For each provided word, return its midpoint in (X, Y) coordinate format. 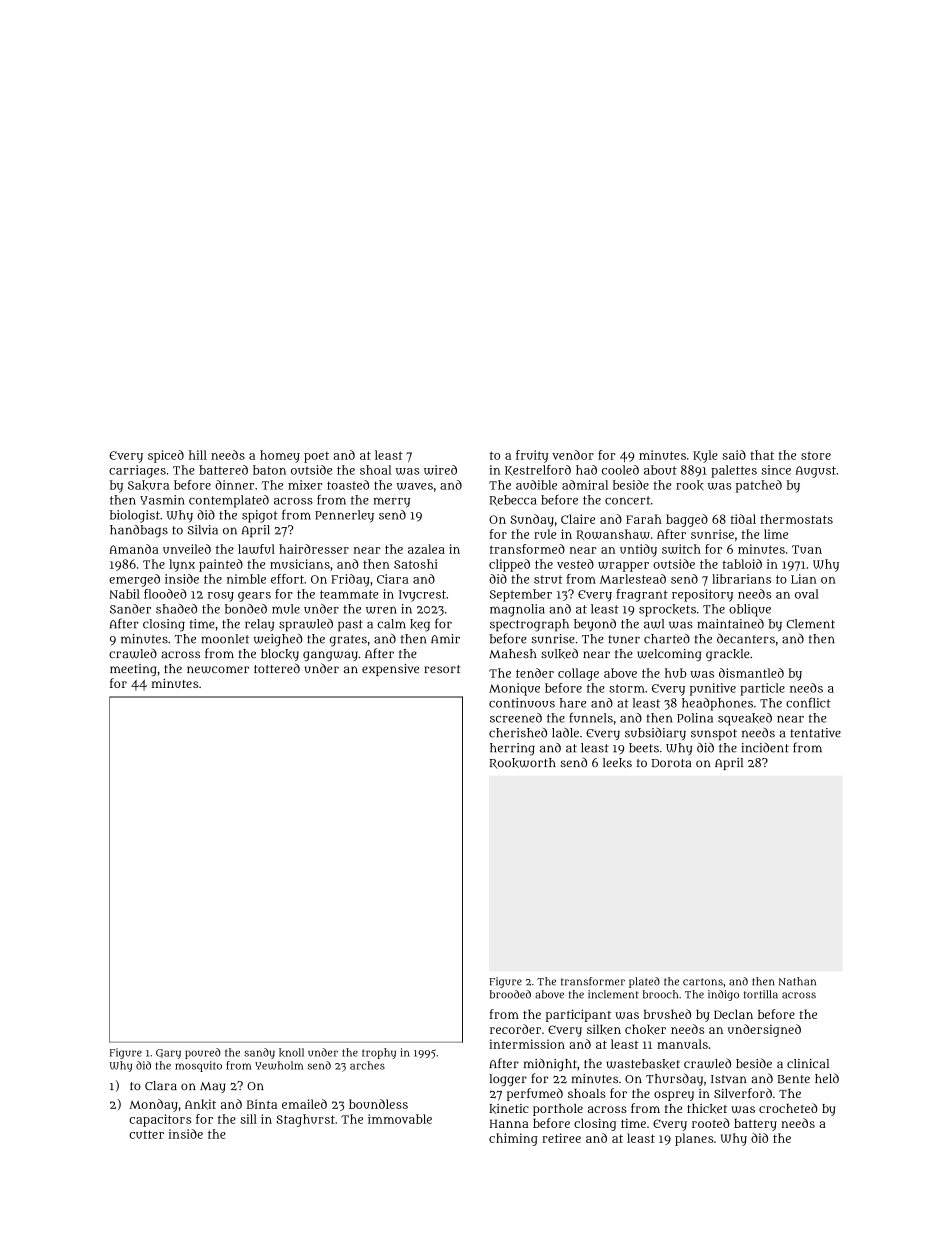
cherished (518, 733)
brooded (510, 994)
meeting (133, 670)
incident (765, 748)
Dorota (672, 763)
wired (440, 470)
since (776, 470)
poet (316, 457)
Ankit (200, 1104)
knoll (291, 1052)
